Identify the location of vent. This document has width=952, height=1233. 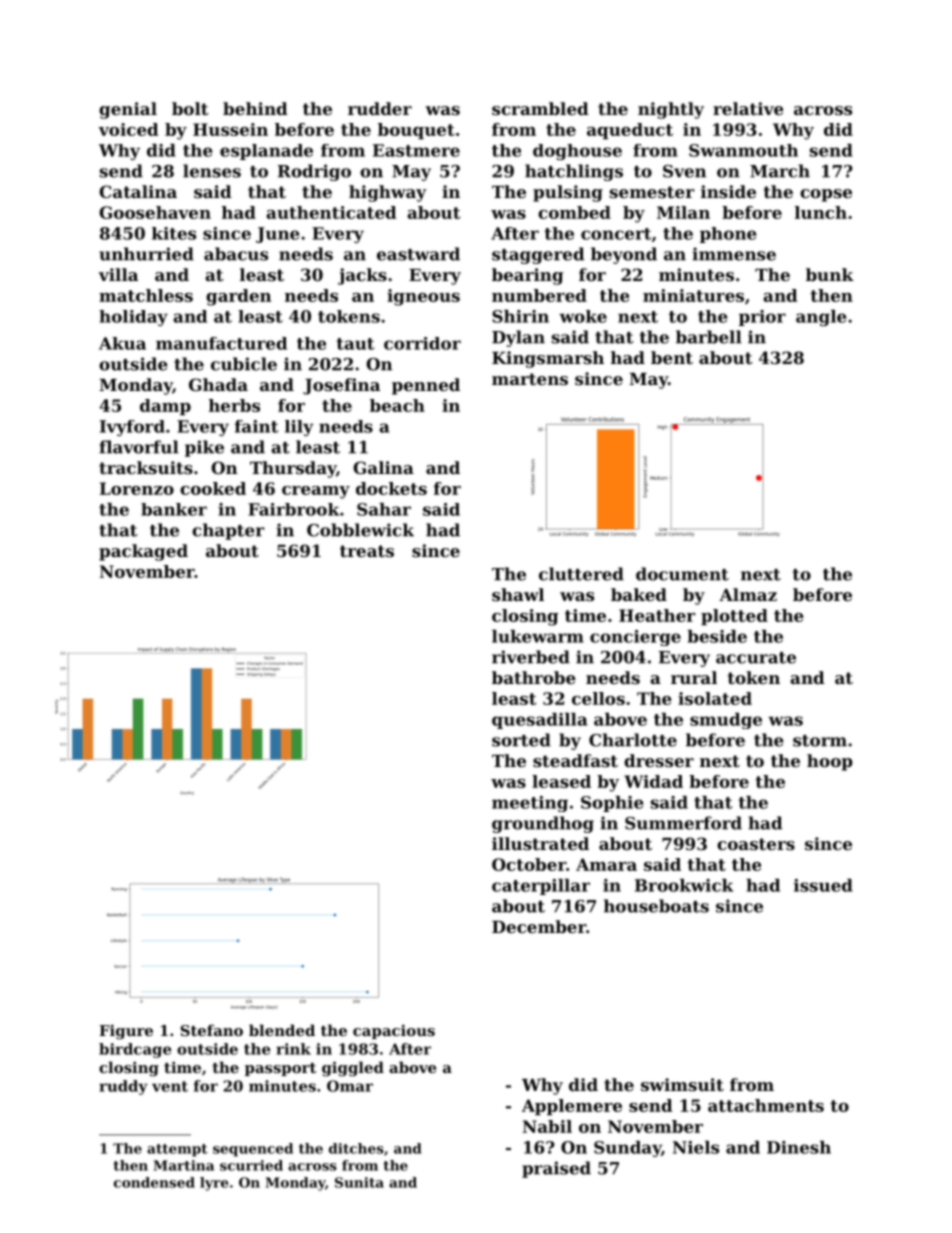
(170, 1086).
